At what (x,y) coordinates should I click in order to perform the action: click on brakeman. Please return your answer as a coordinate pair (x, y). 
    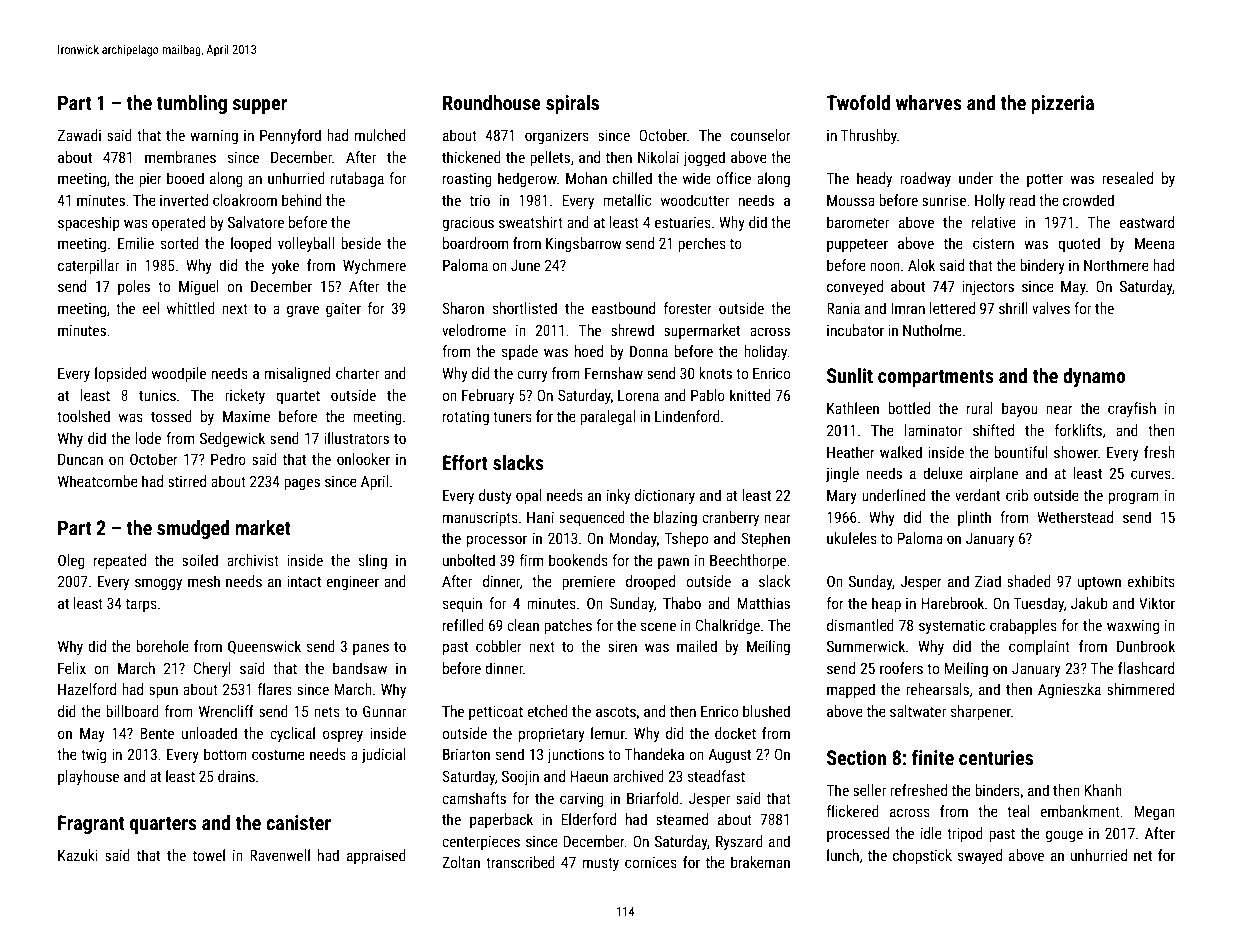
    Looking at the image, I should click on (760, 862).
